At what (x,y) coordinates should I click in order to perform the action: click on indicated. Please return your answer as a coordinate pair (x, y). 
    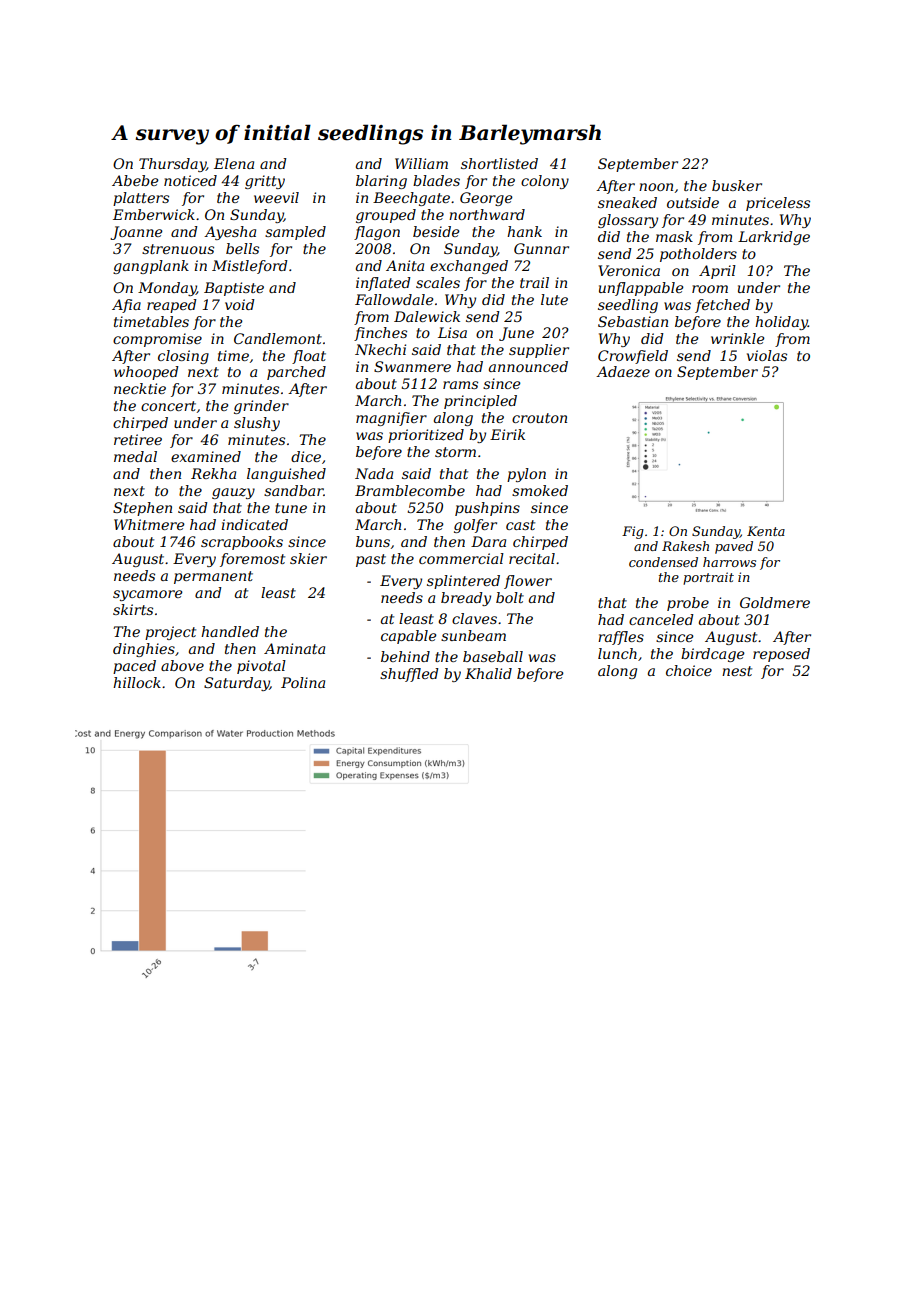
    Looking at the image, I should click on (254, 524).
